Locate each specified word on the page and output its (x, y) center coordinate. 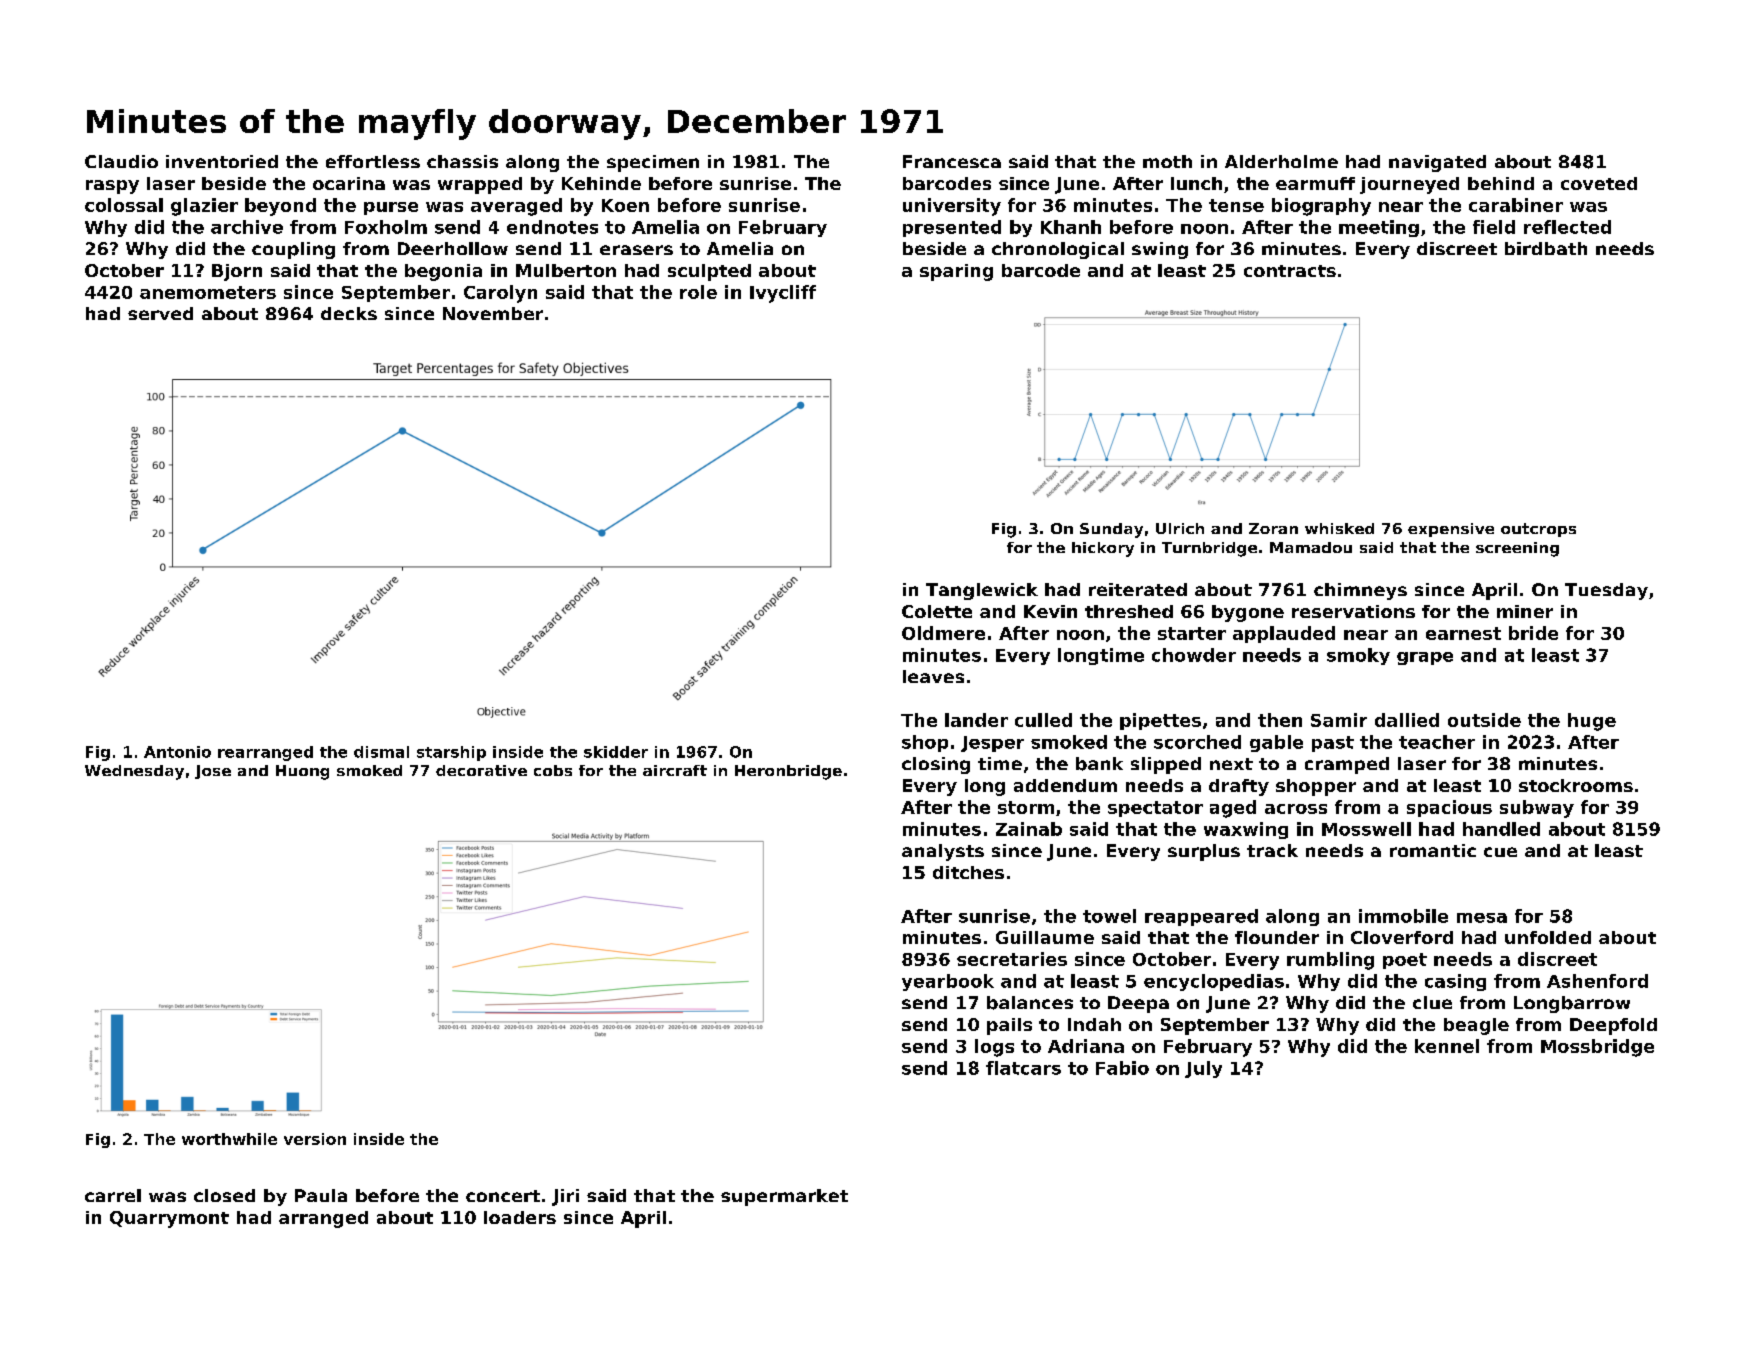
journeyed (1409, 185)
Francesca (952, 161)
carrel (113, 1195)
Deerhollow (453, 248)
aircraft (675, 770)
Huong (302, 772)
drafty (1239, 787)
